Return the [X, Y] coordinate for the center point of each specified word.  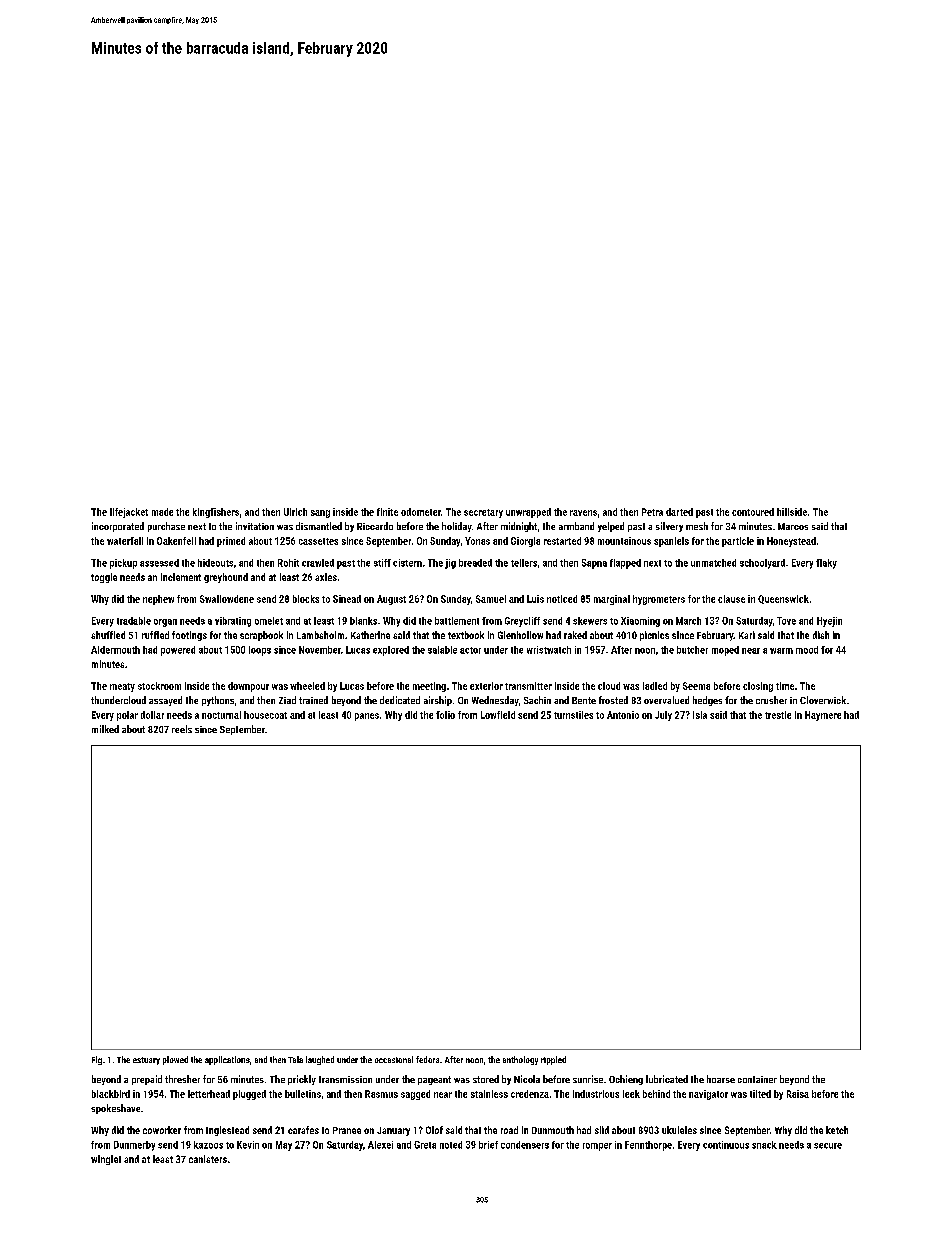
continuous [726, 1145]
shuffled [108, 635]
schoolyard [762, 564]
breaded [475, 563]
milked [105, 729]
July [663, 716]
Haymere [823, 716]
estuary [146, 1061]
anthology [520, 1060]
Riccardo [375, 526]
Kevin [248, 1145]
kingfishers [216, 513]
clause [731, 599]
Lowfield [498, 715]
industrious [596, 1094]
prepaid [147, 1080]
